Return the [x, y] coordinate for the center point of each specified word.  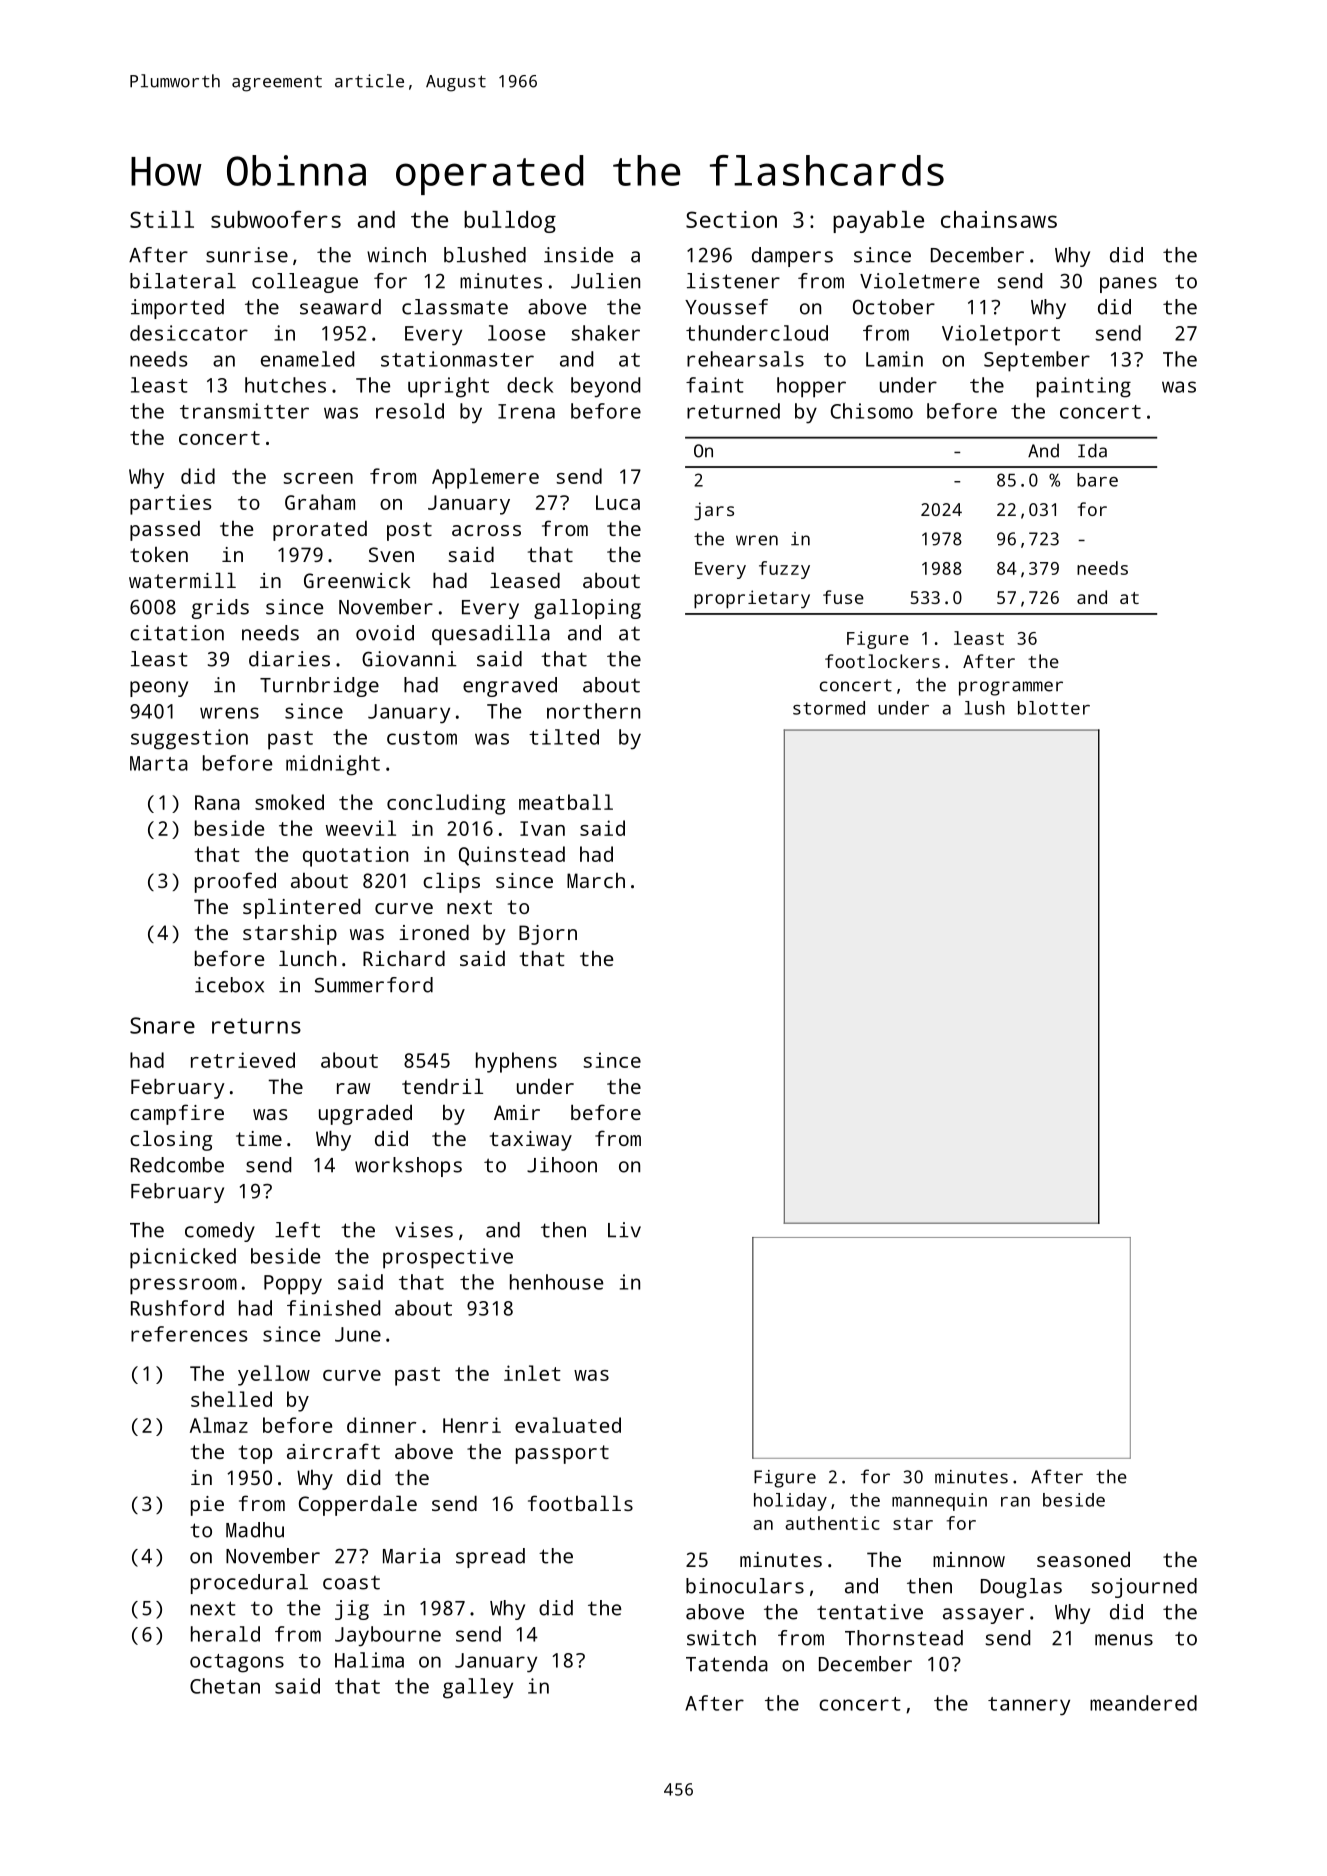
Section [731, 219]
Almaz [219, 1425]
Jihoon [562, 1165]
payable [878, 222]
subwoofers [276, 219]
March [596, 880]
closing [171, 1140]
